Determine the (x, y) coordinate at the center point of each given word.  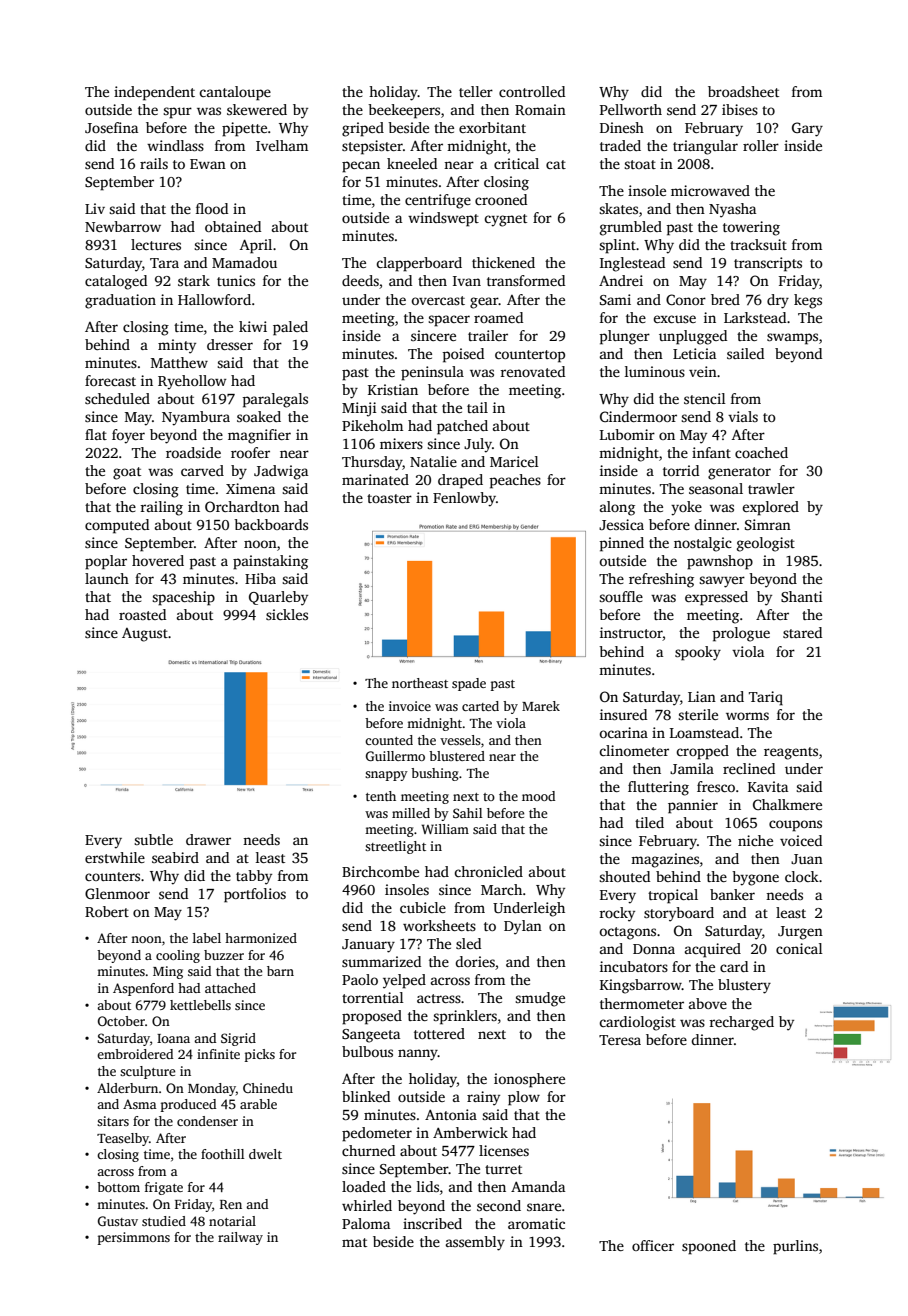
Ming (168, 972)
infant (711, 452)
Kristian (393, 389)
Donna (654, 949)
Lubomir (627, 434)
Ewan (208, 164)
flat (96, 434)
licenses (504, 1150)
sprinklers (465, 1017)
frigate (164, 1188)
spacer (449, 321)
